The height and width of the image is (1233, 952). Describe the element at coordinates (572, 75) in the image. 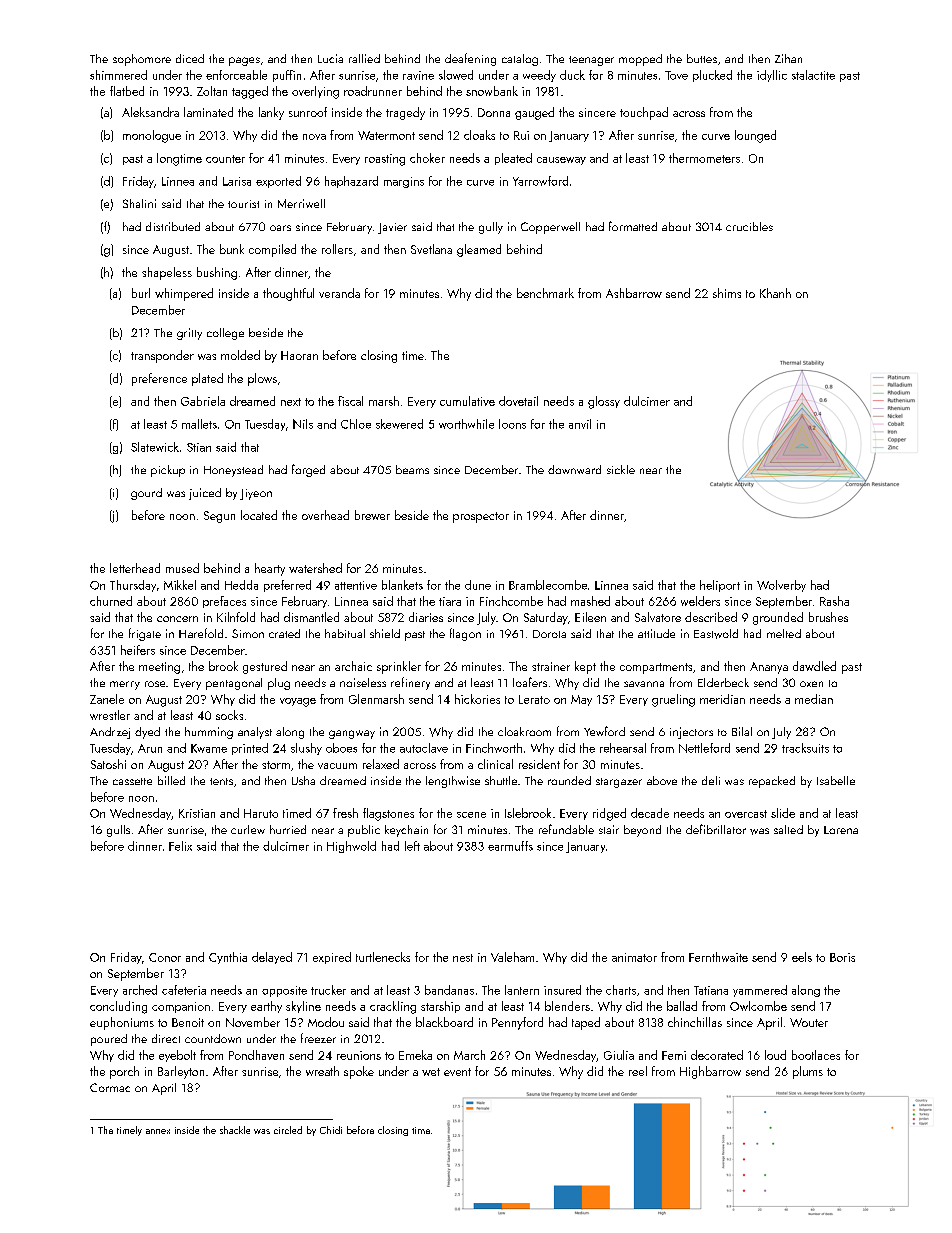

I see `duck` at that location.
